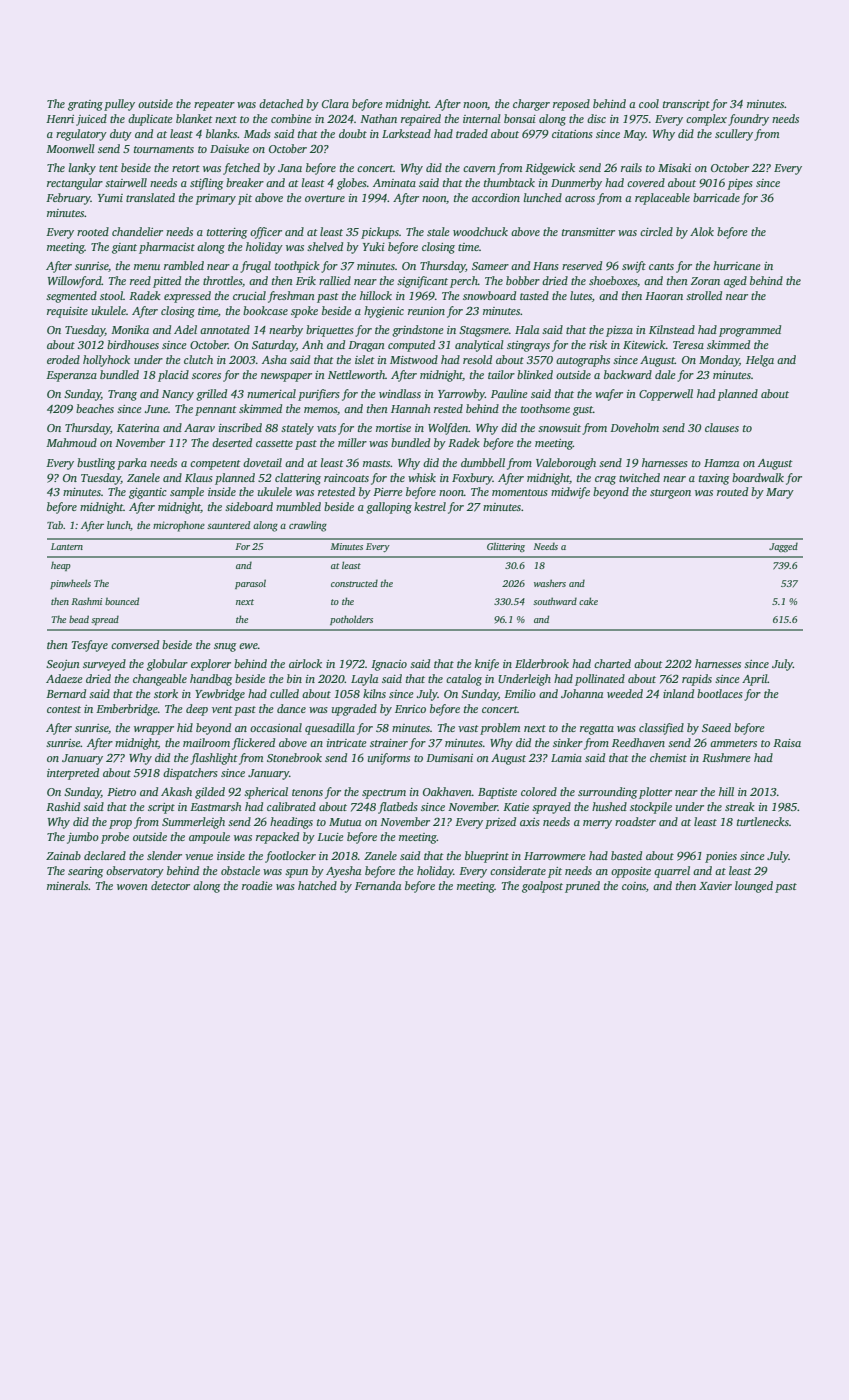  What do you see at coordinates (132, 887) in the image?
I see `woven` at bounding box center [132, 887].
